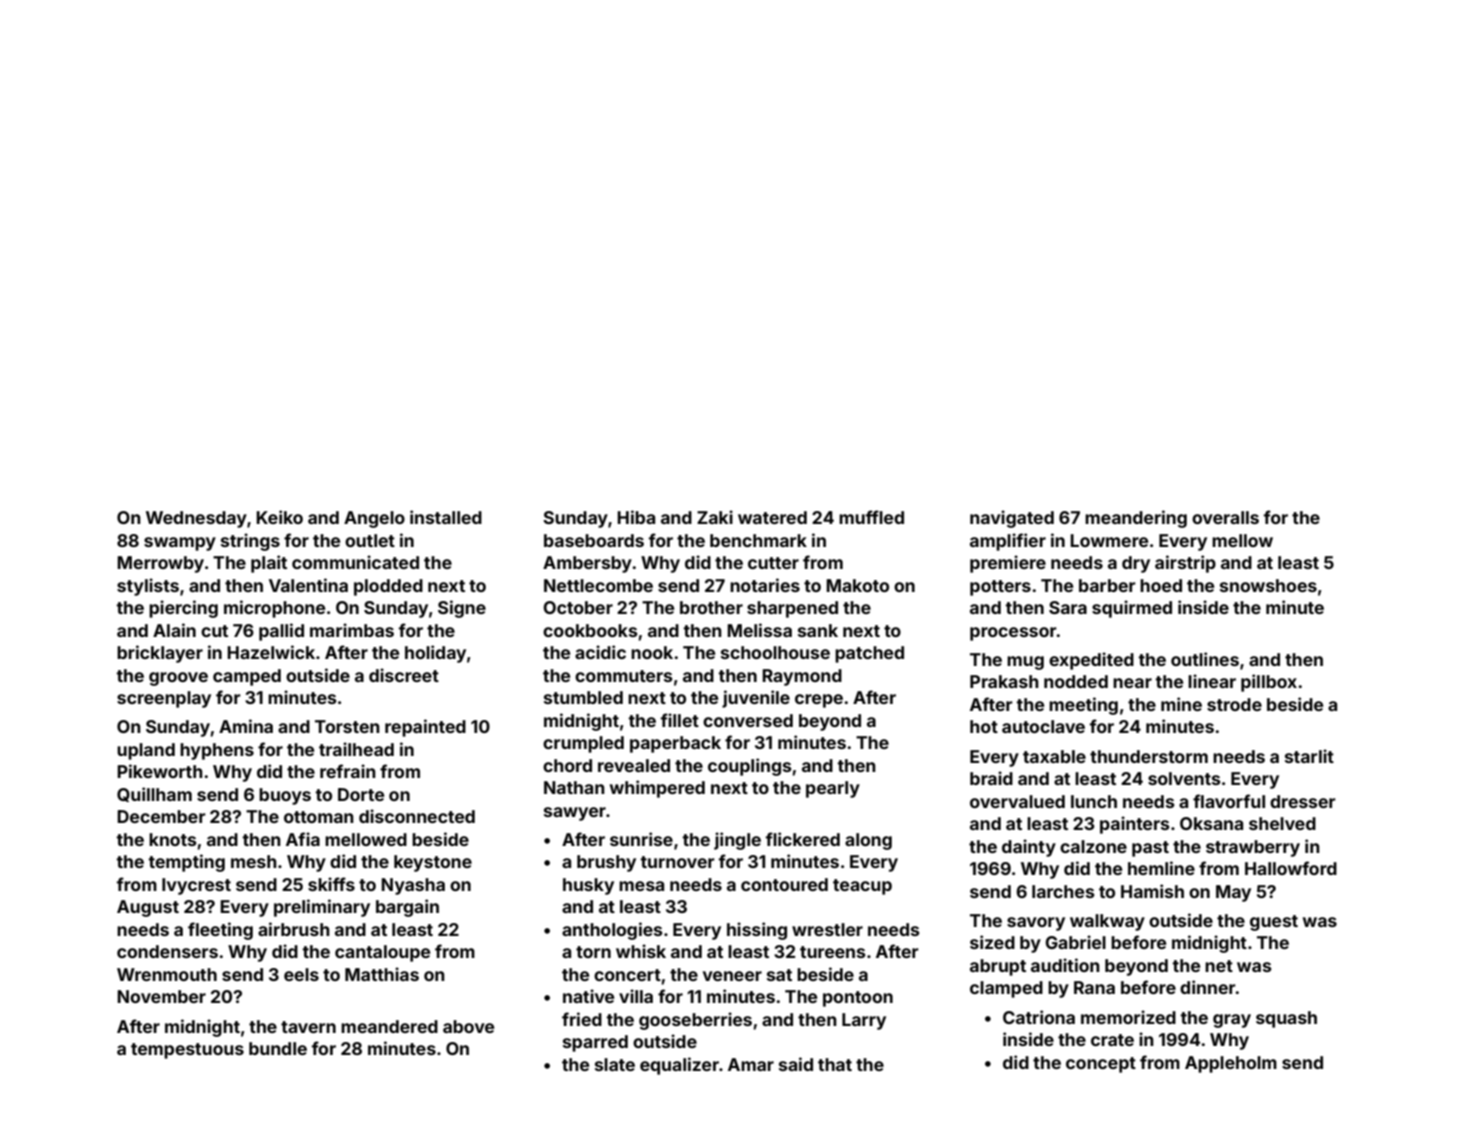  I want to click on Quillham, so click(154, 794).
